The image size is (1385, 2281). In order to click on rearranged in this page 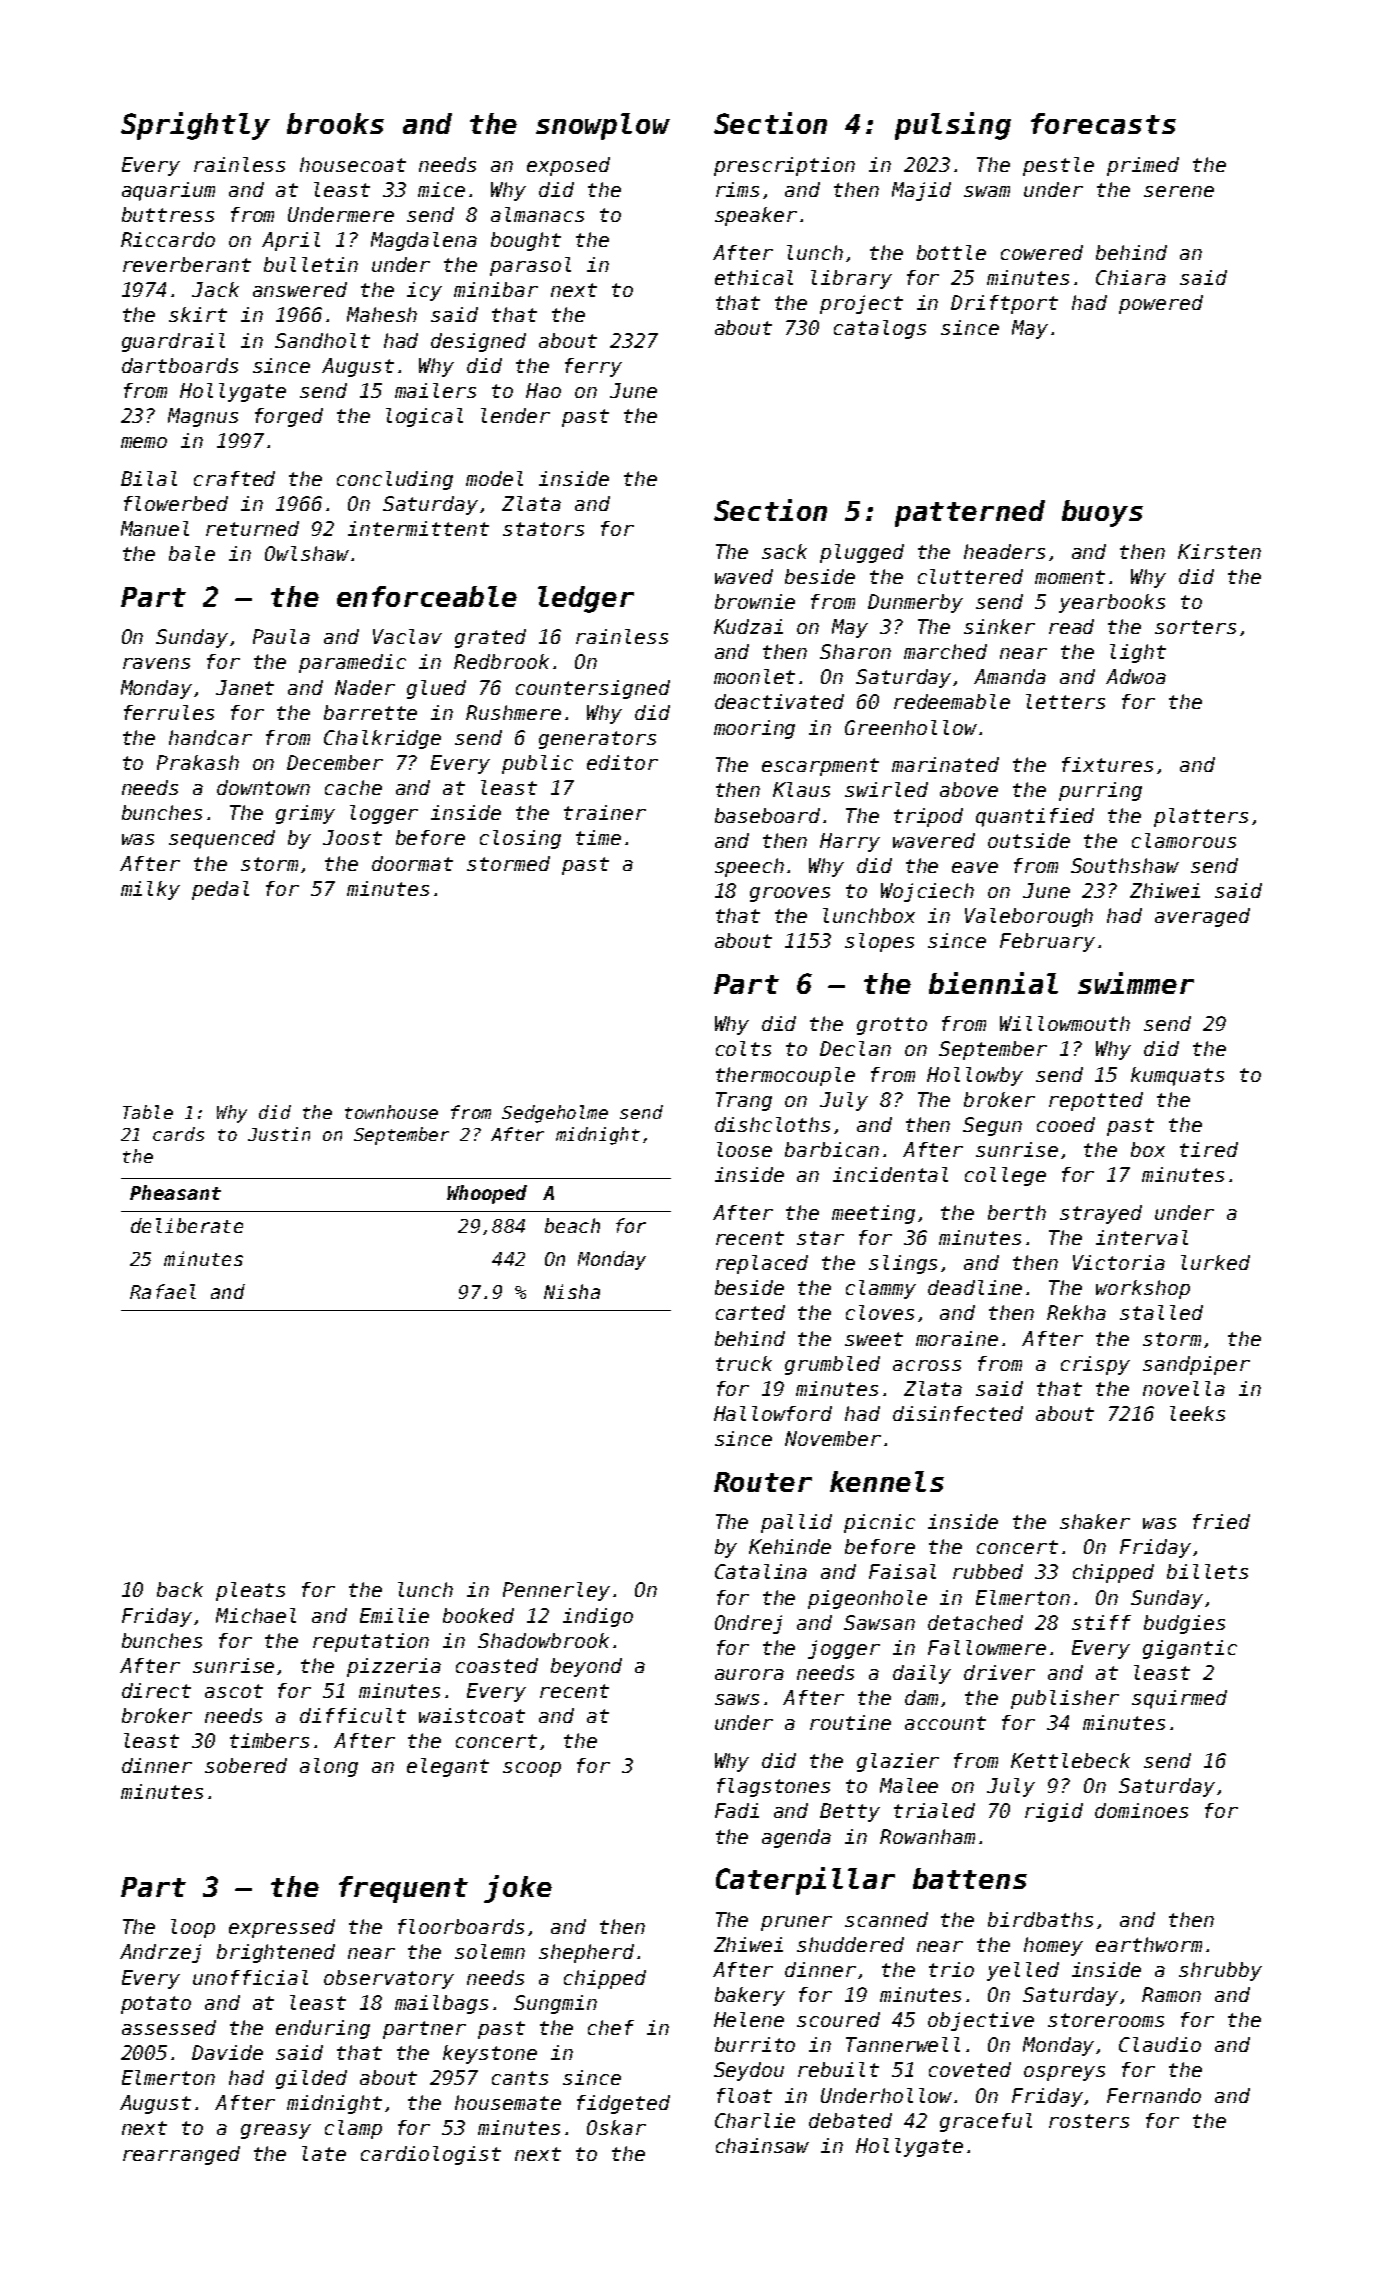, I will do `click(181, 2155)`.
